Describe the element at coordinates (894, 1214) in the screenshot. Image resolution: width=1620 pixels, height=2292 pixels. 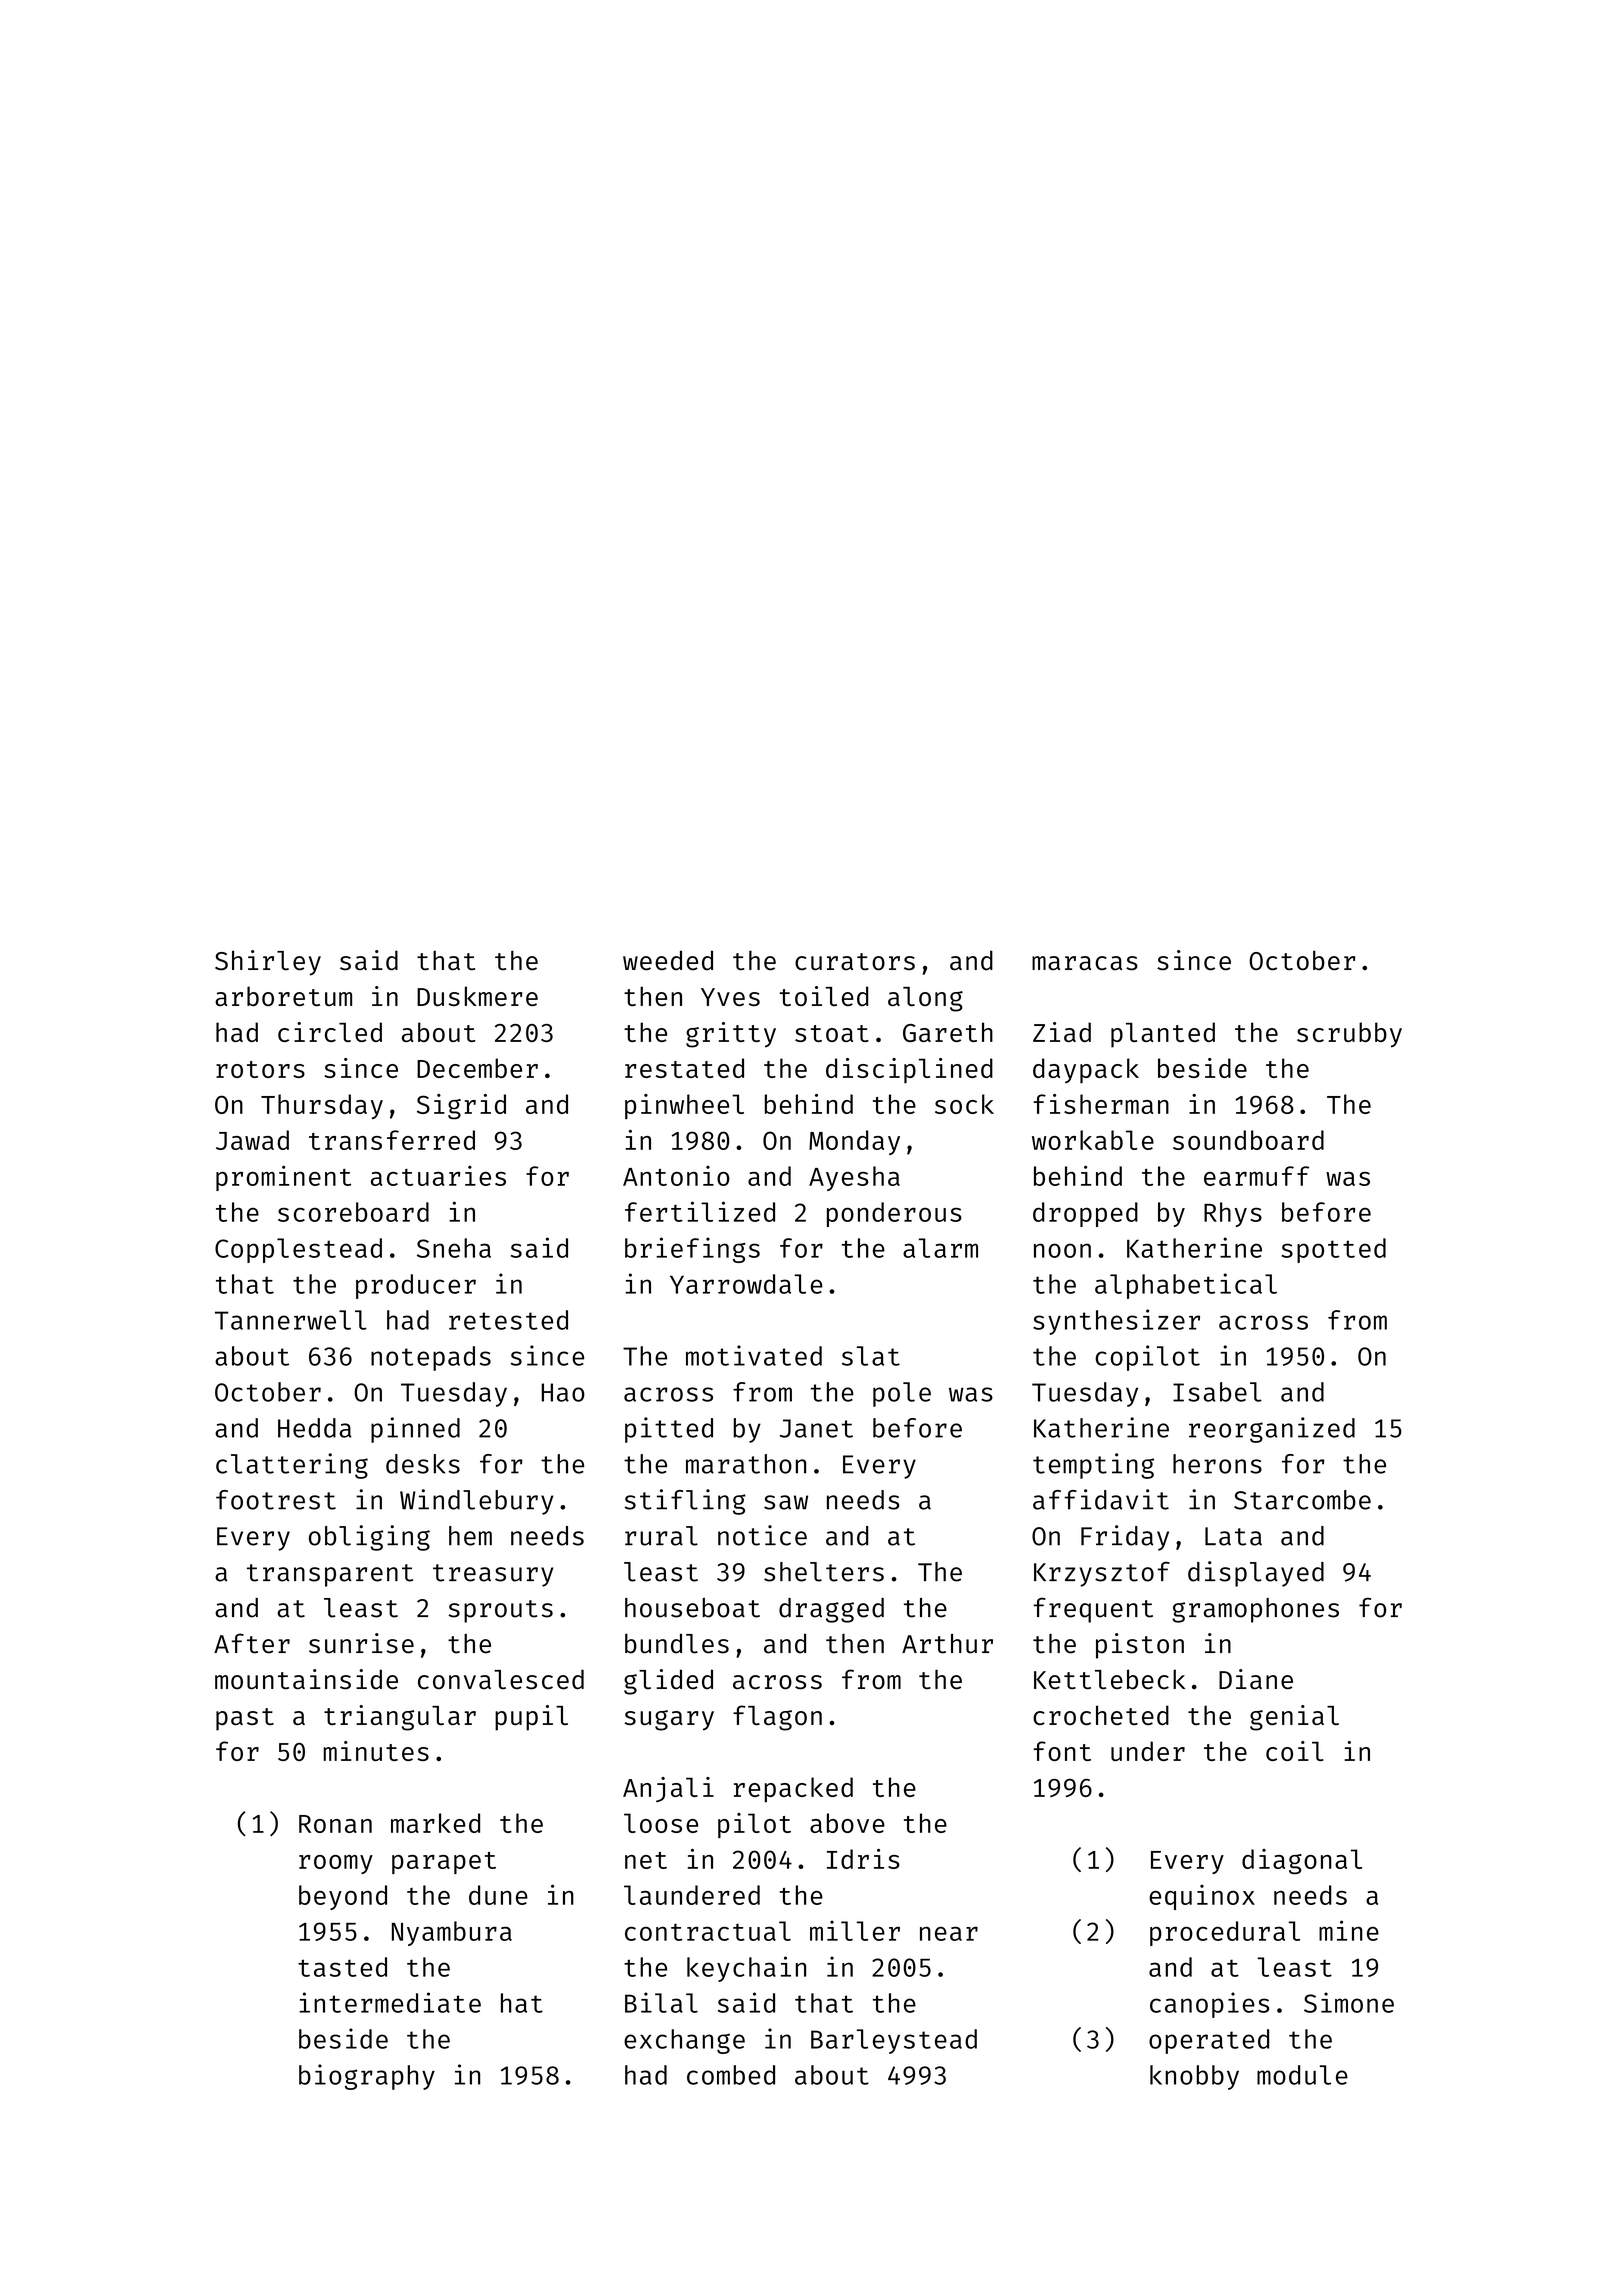
I see `ponderous` at that location.
